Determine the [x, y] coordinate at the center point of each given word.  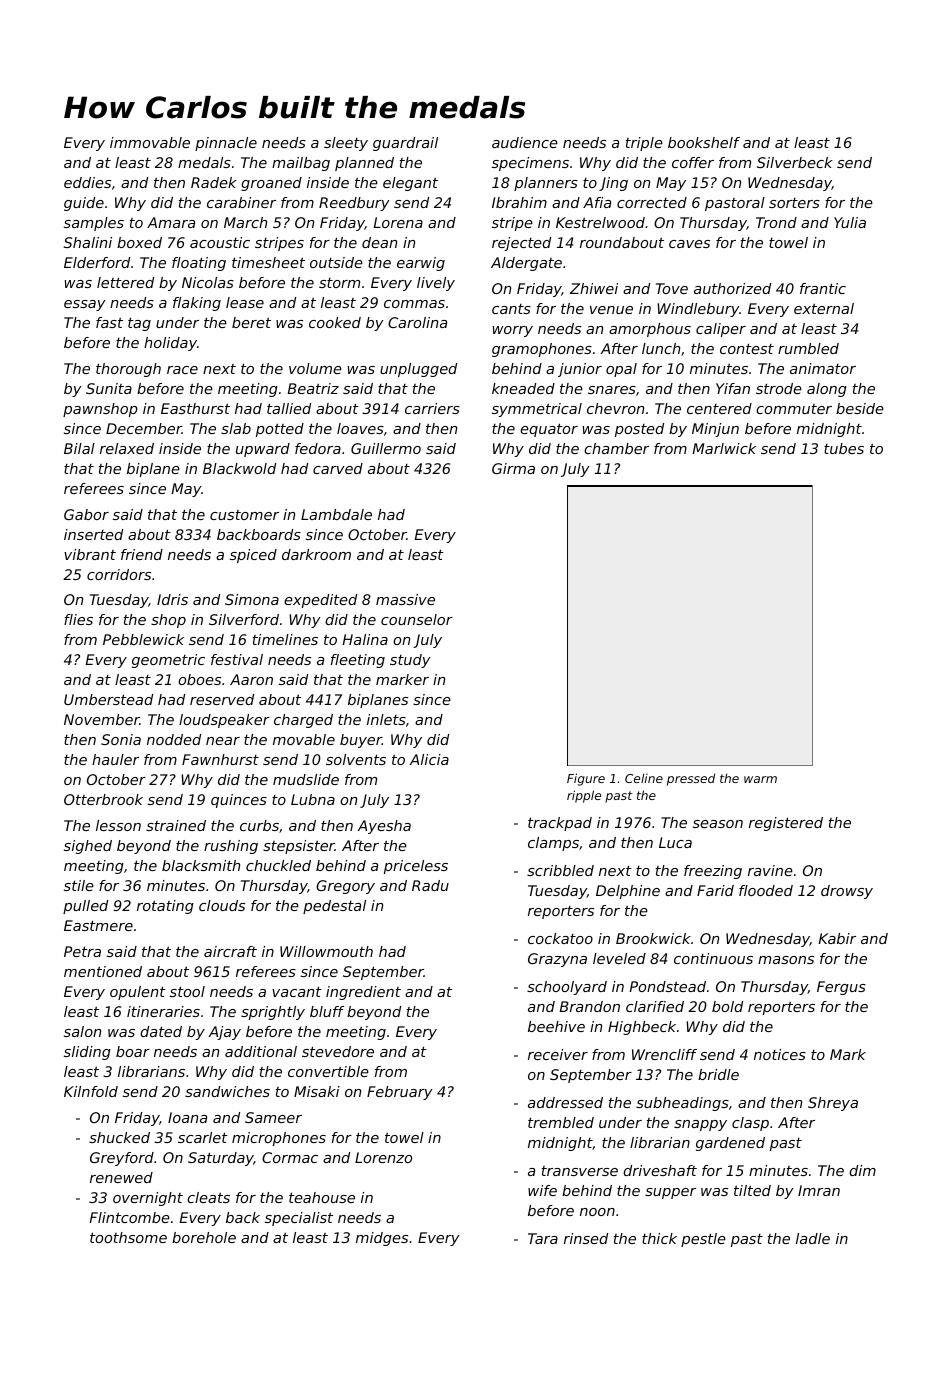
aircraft [230, 951]
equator [549, 430]
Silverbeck [795, 162]
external [824, 308]
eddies [87, 182]
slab [236, 428]
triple [644, 144]
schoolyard [567, 988]
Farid [715, 890]
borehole [204, 1237]
